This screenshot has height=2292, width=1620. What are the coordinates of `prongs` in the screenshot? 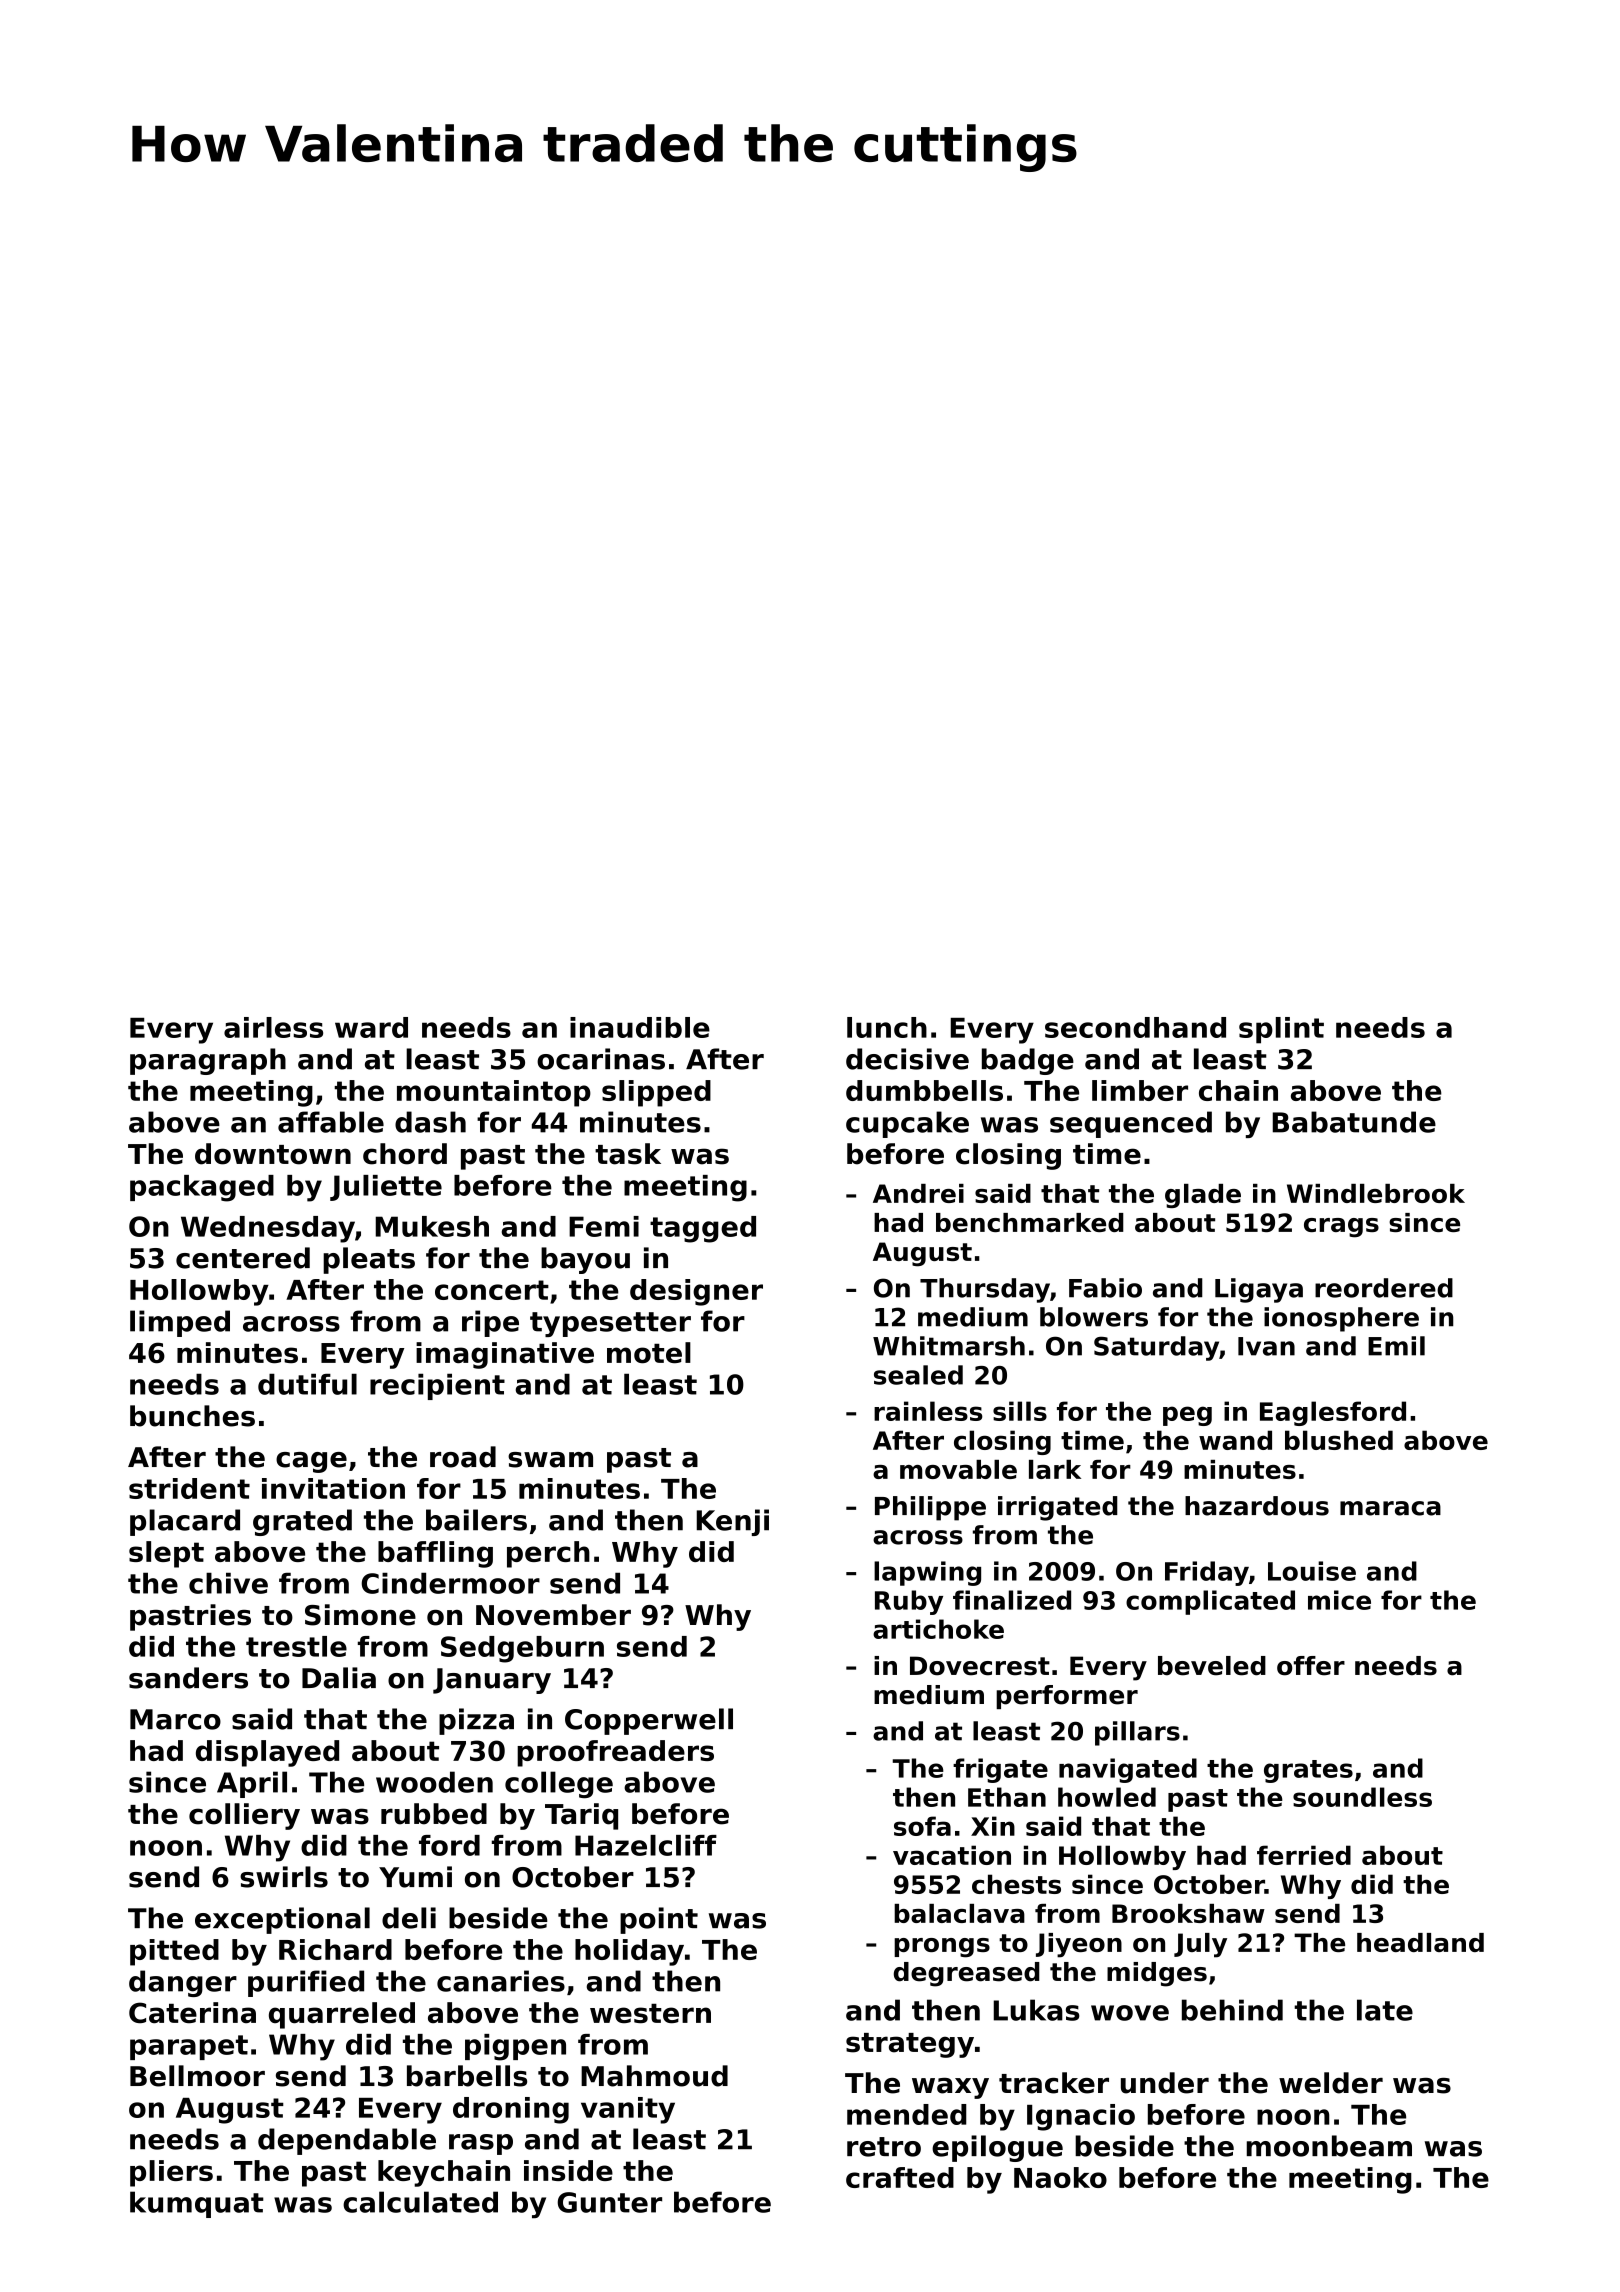 It's located at (942, 1948).
